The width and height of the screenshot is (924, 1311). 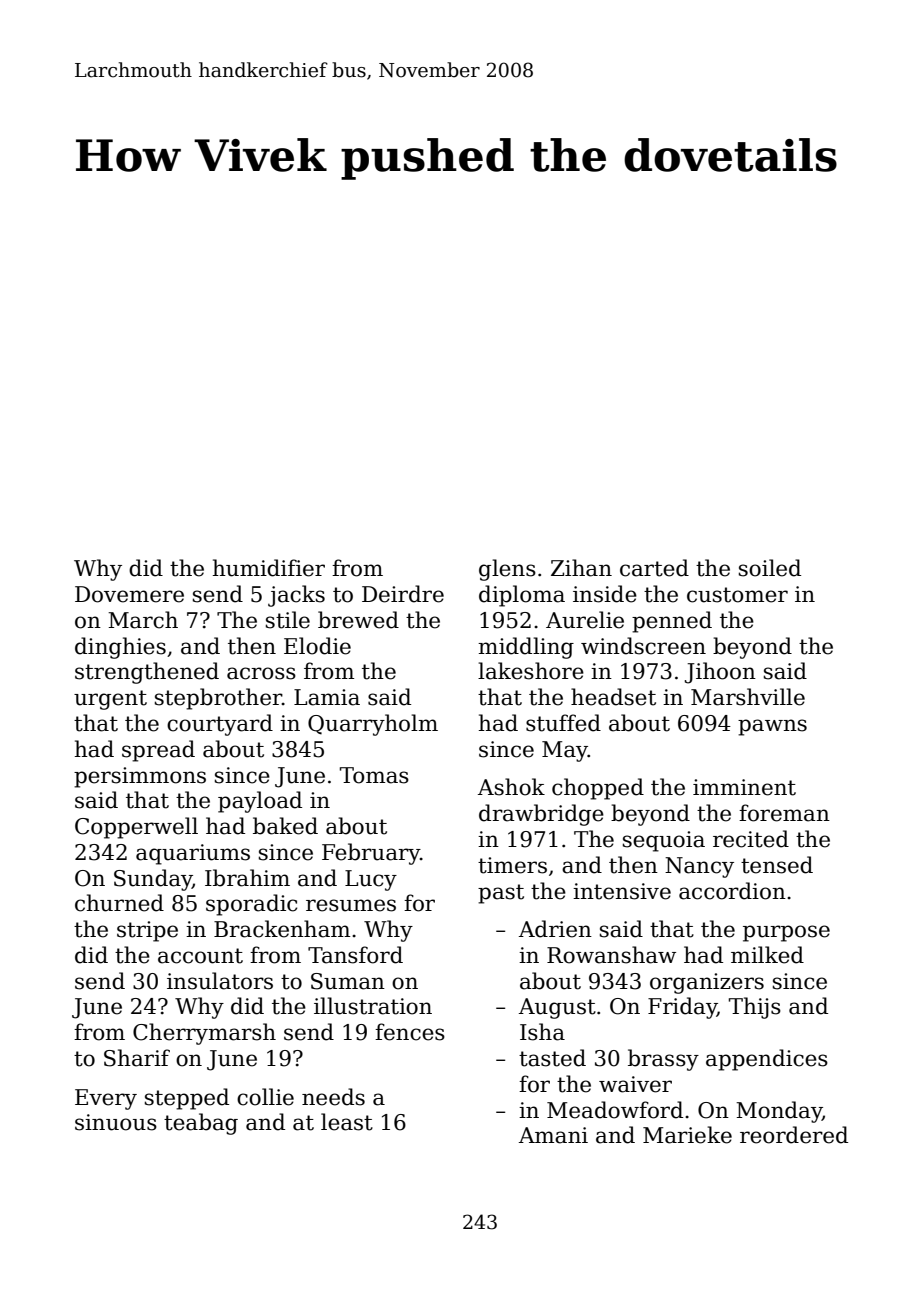 I want to click on Cherrymarsh, so click(x=204, y=1034).
